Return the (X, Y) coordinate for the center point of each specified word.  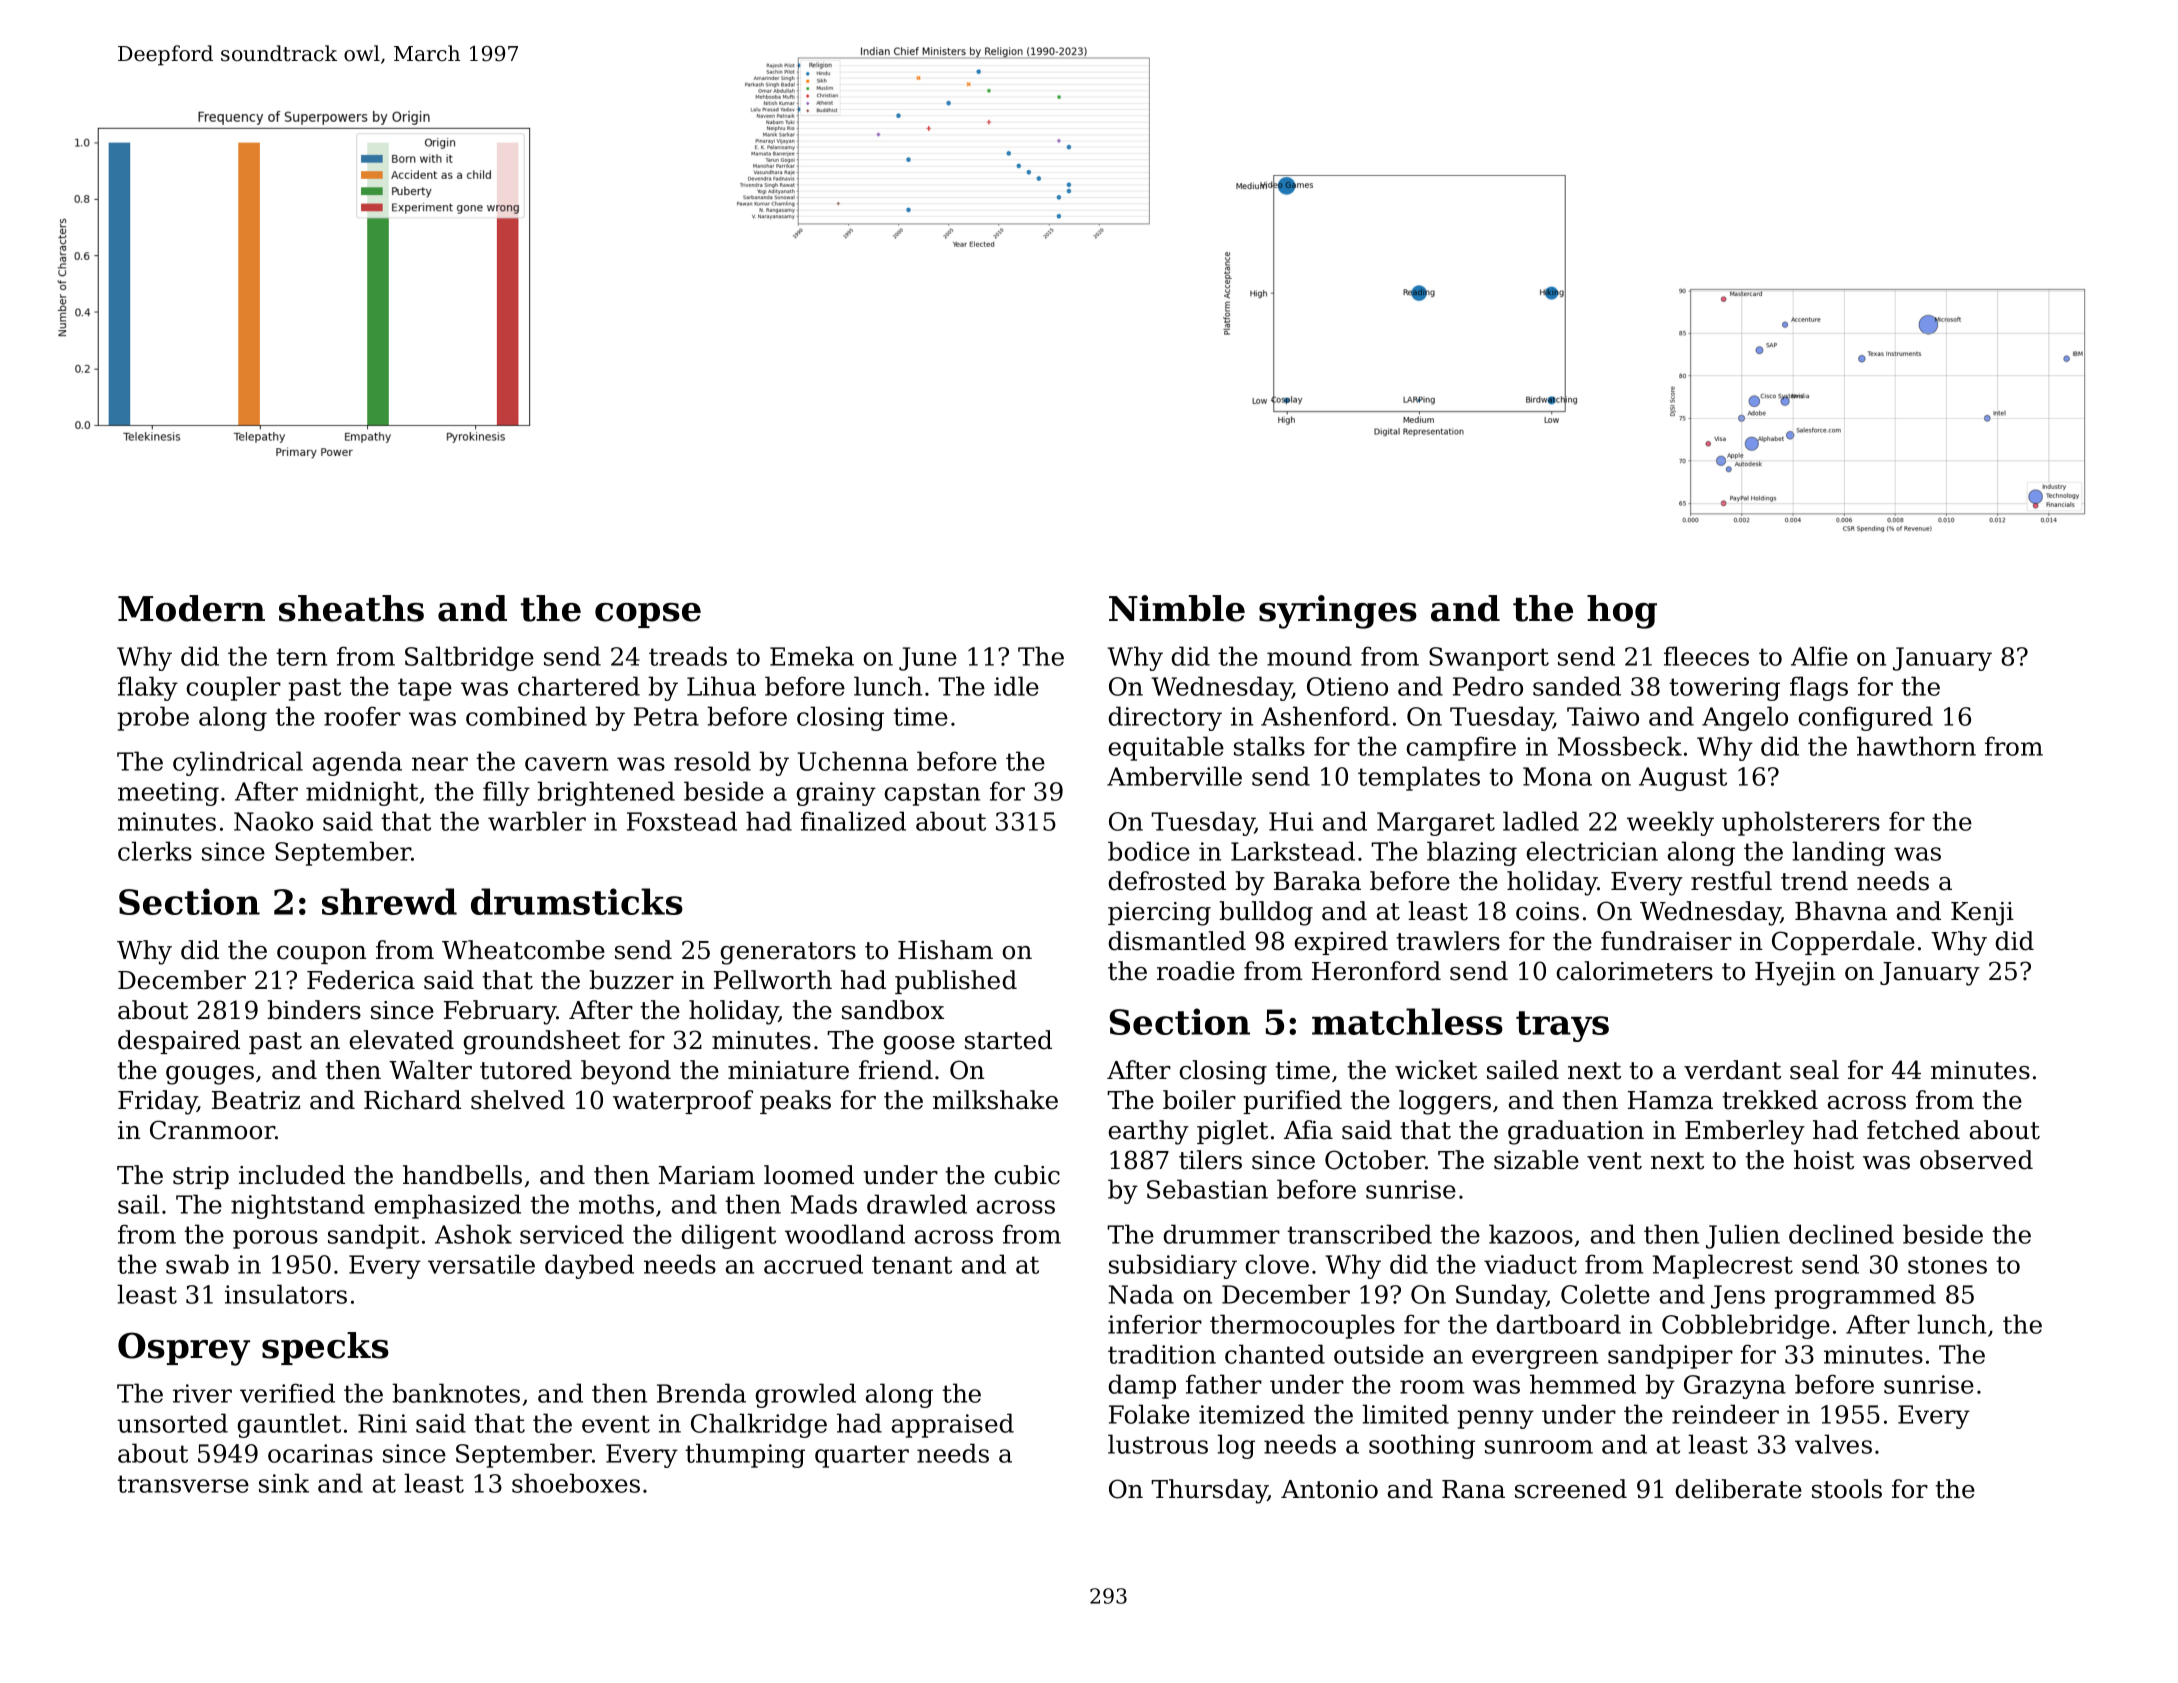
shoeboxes (576, 1483)
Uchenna (852, 761)
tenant (912, 1265)
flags (1819, 688)
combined (526, 716)
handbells (462, 1175)
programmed (1855, 1296)
